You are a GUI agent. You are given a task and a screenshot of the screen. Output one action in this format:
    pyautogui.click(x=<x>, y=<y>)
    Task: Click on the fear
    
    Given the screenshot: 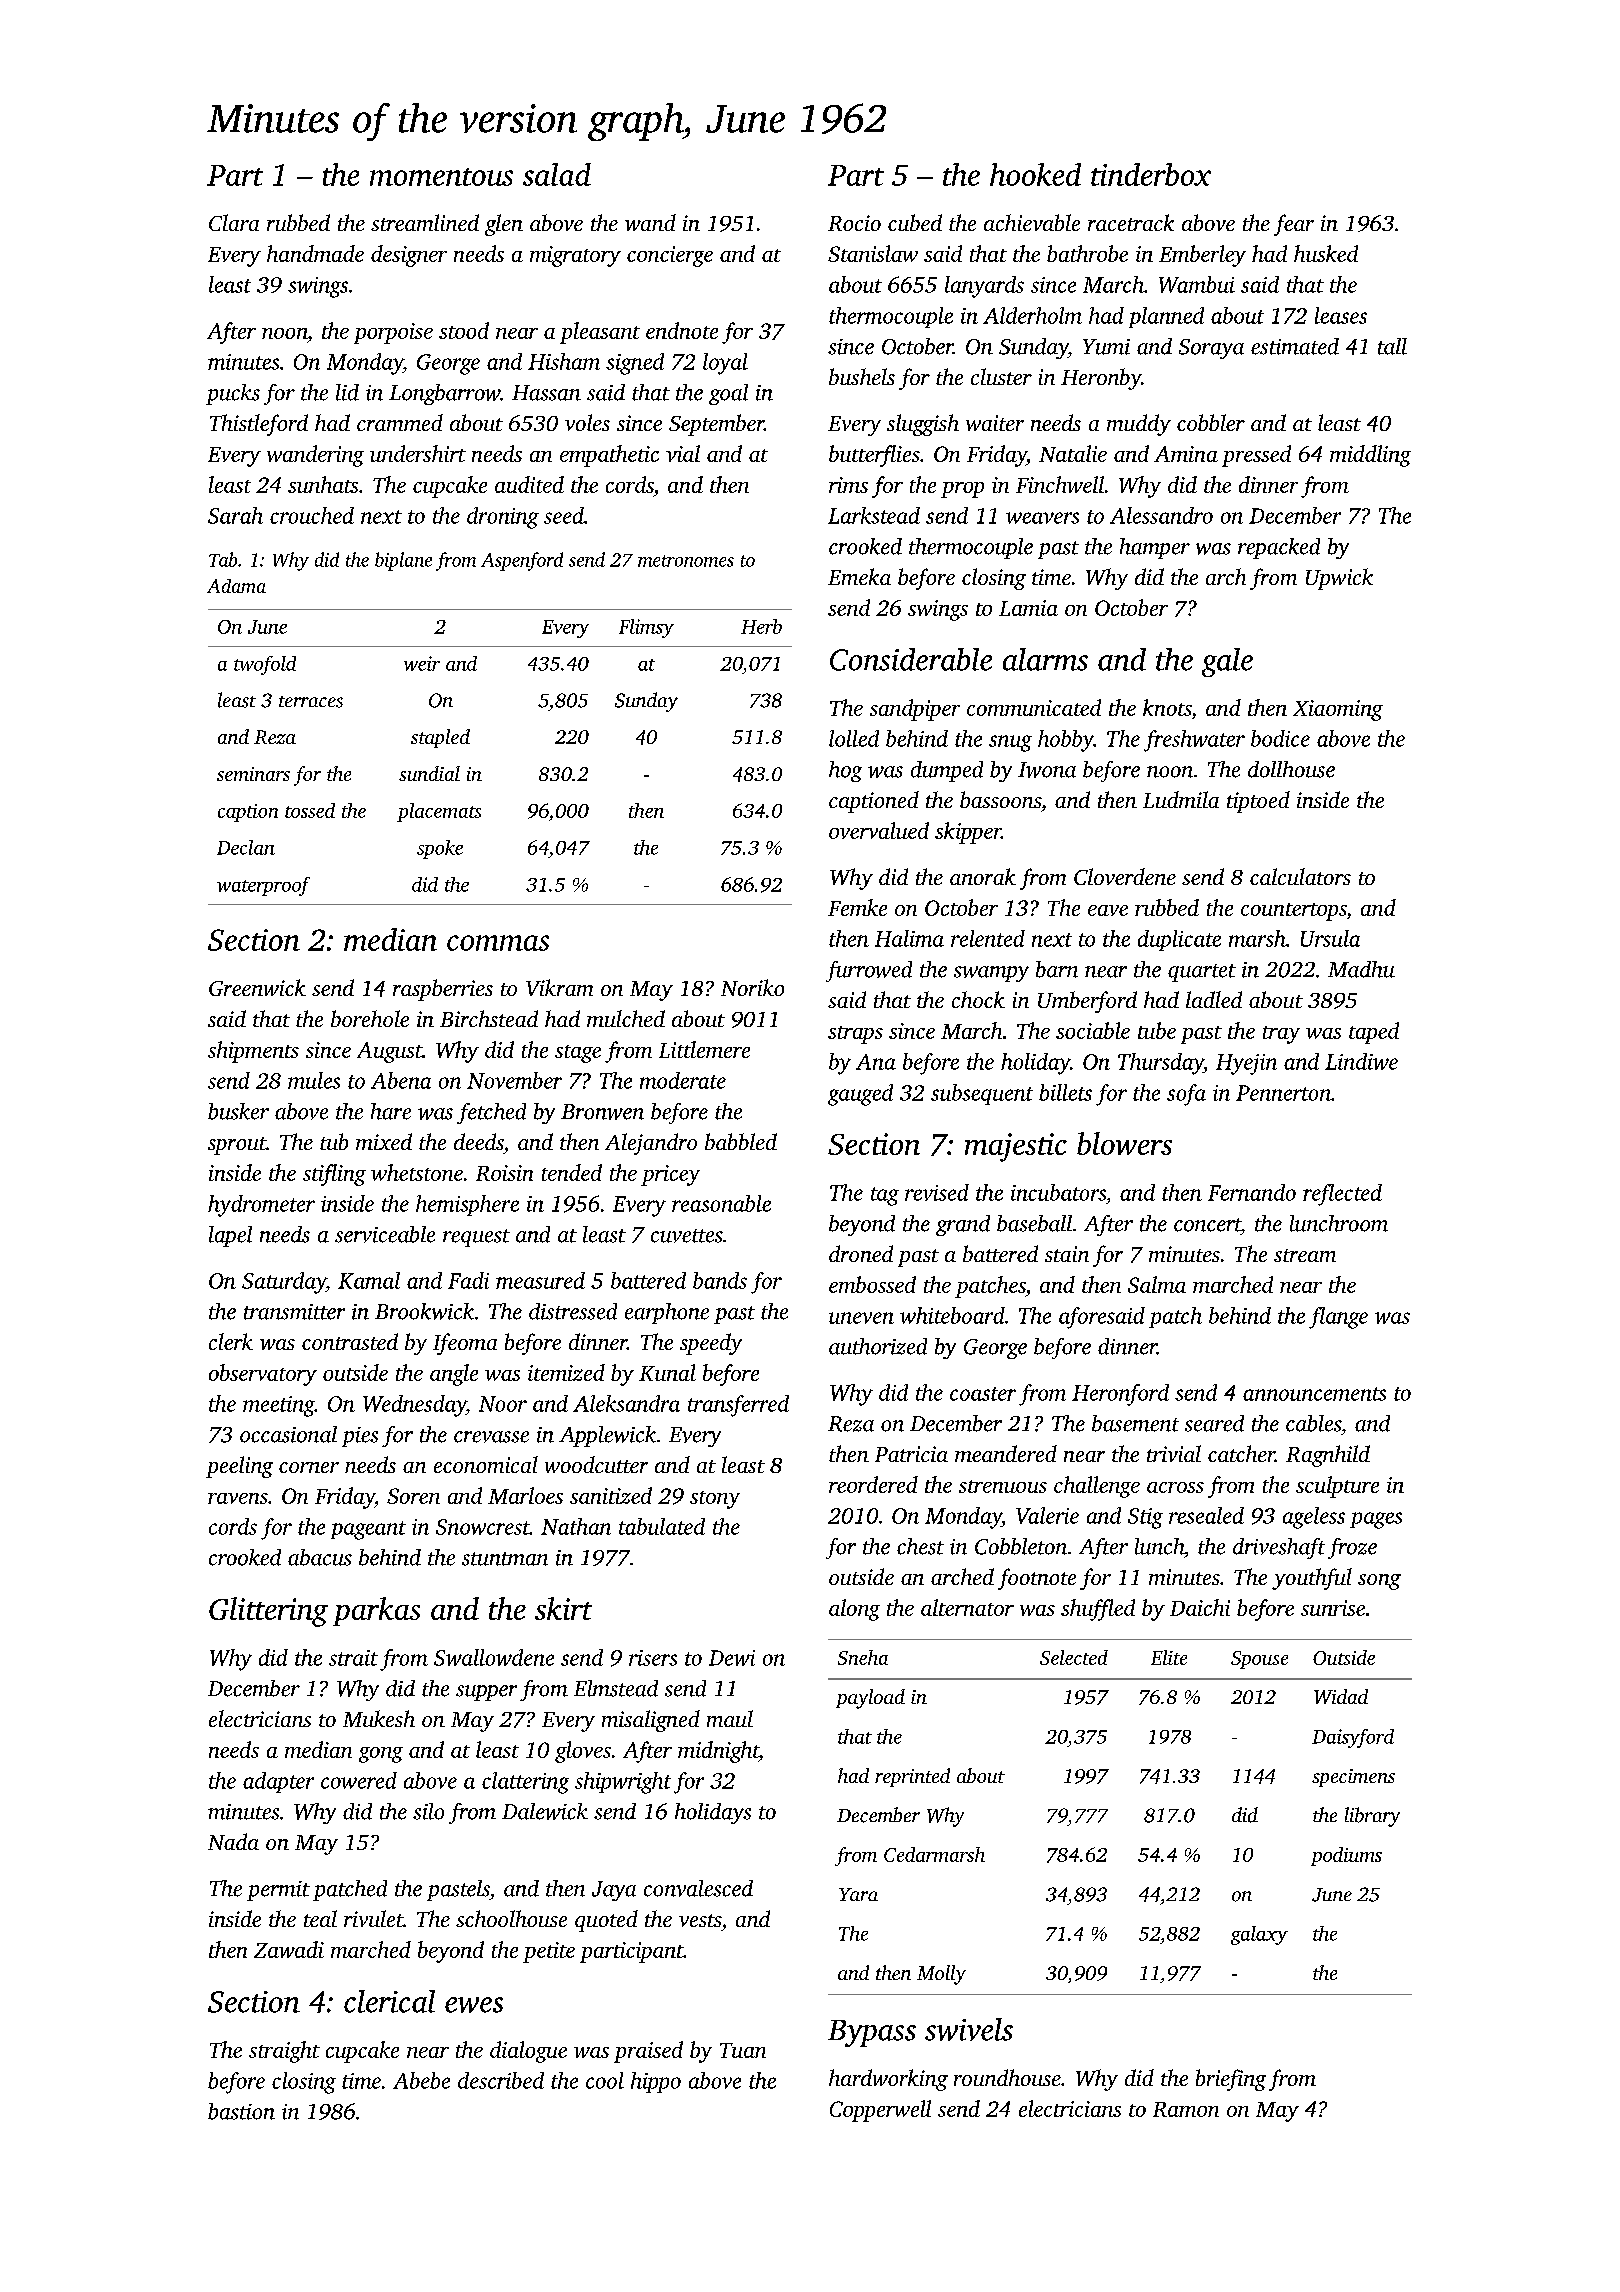 What is the action you would take?
    pyautogui.click(x=1294, y=225)
